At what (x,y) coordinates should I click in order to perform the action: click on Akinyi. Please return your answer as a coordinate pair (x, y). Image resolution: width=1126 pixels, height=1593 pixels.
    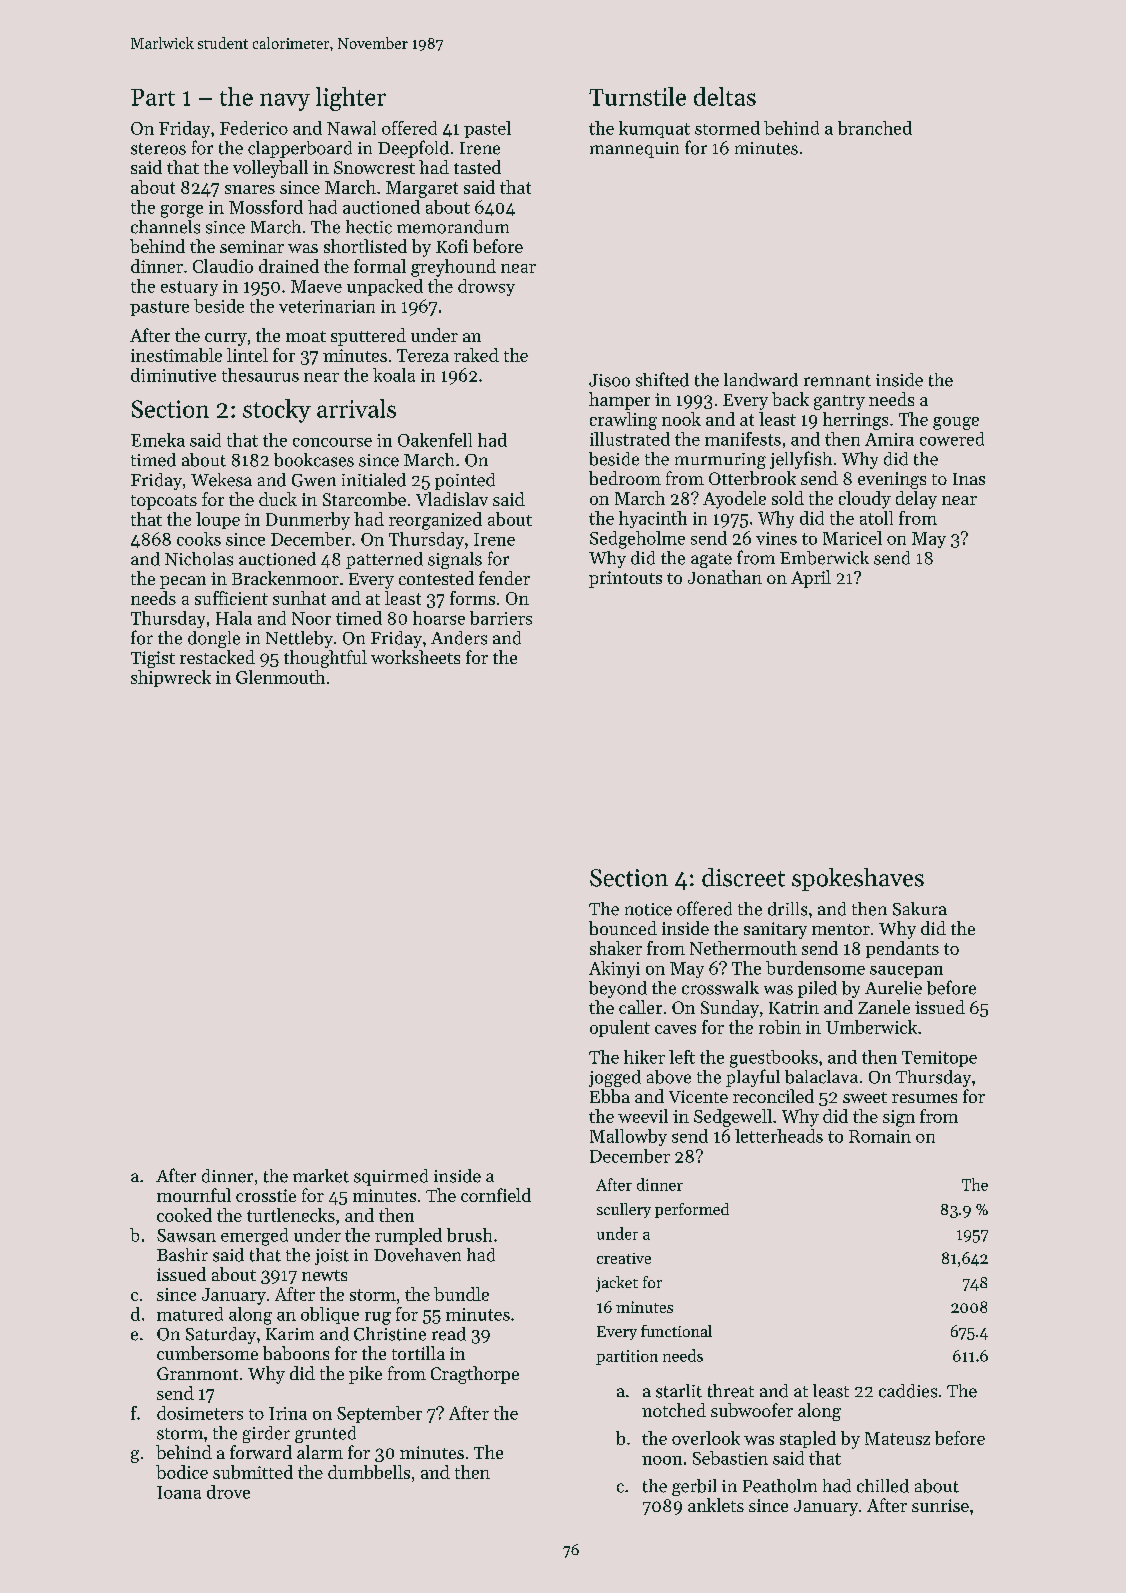
    Looking at the image, I should click on (614, 969).
